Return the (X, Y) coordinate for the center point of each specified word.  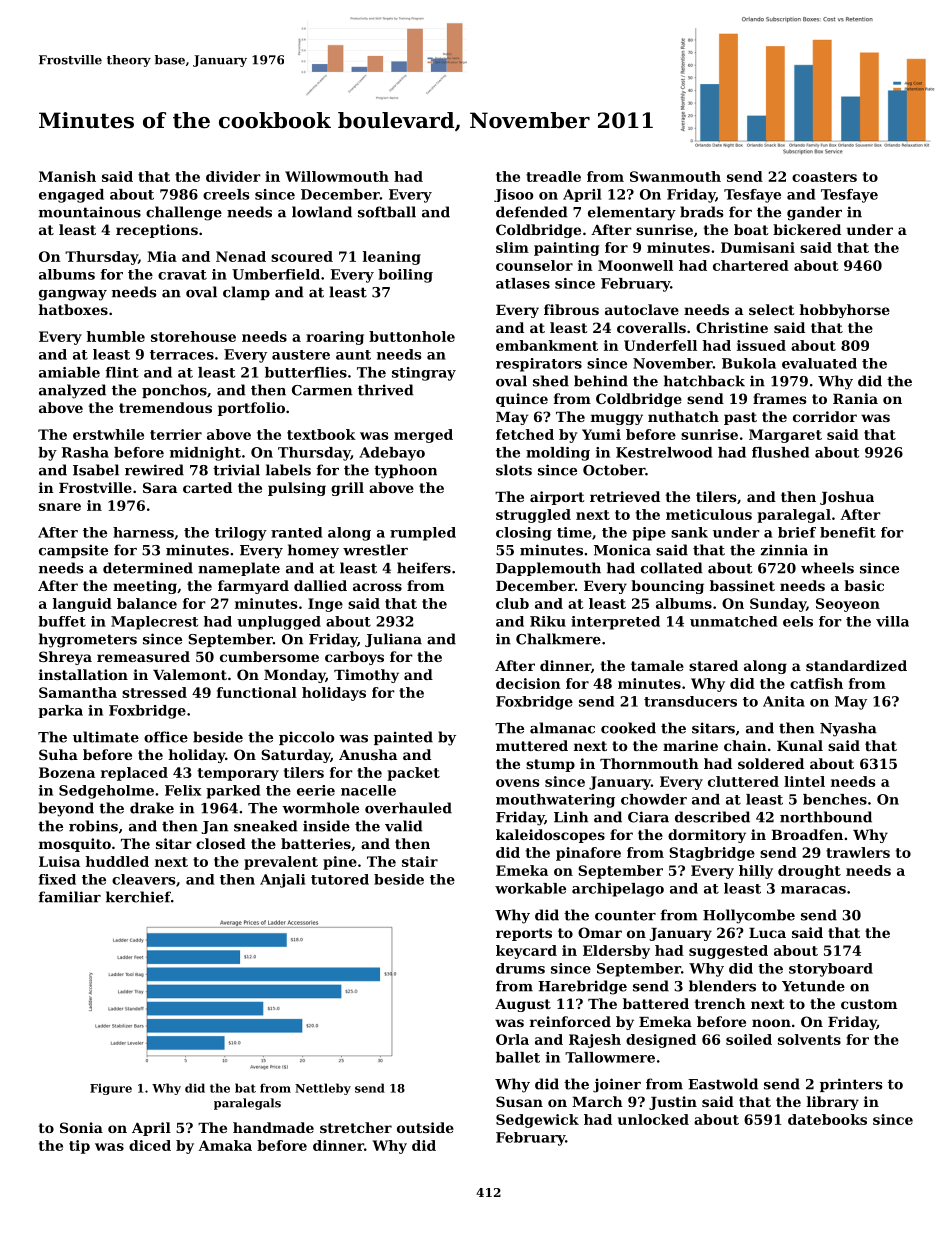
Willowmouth (337, 176)
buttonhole (412, 336)
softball (387, 212)
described (712, 817)
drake (152, 808)
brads (701, 212)
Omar (600, 932)
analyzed (72, 391)
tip (79, 1147)
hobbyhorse (845, 311)
